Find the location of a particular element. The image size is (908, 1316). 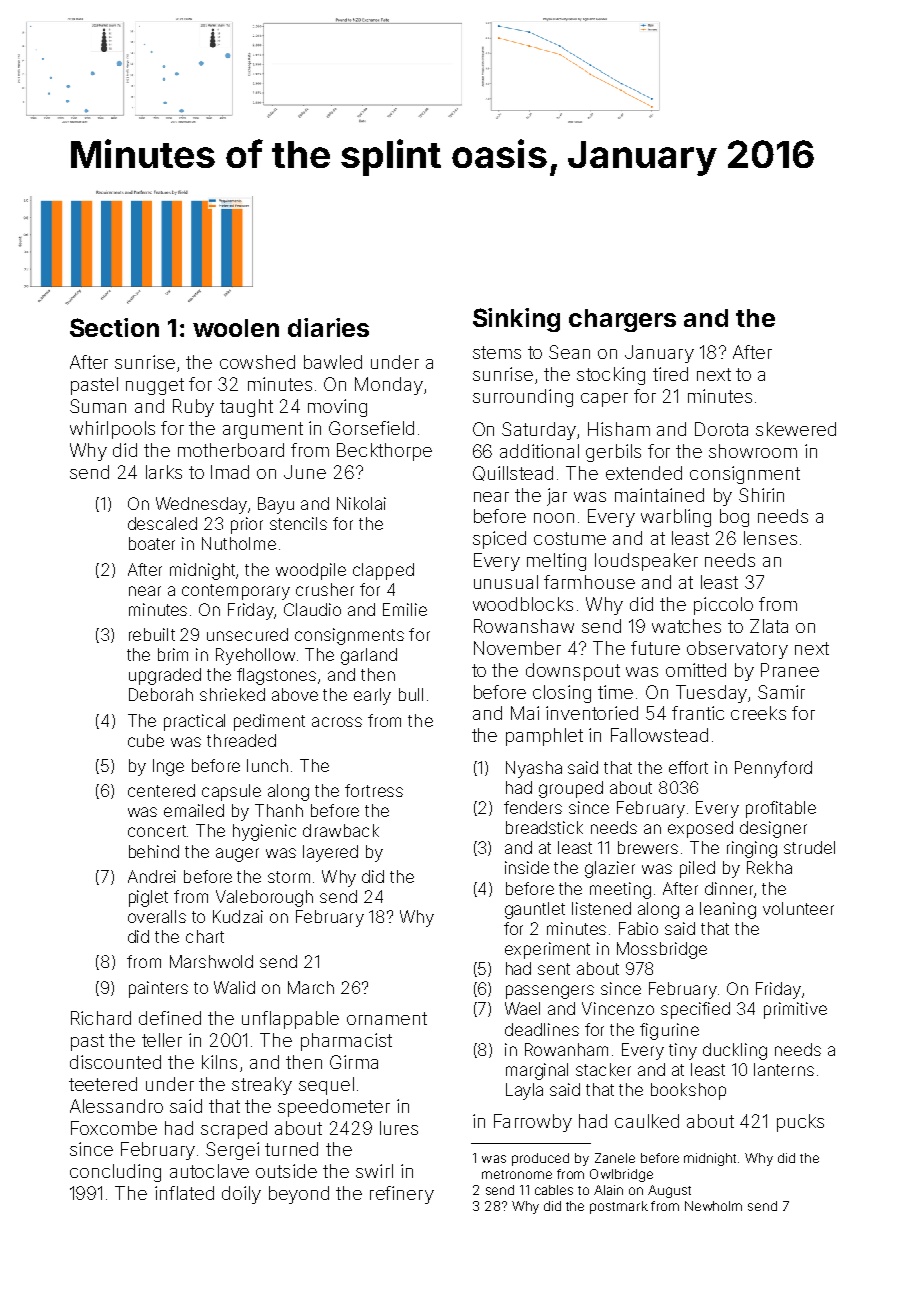

lenses is located at coordinates (770, 538).
